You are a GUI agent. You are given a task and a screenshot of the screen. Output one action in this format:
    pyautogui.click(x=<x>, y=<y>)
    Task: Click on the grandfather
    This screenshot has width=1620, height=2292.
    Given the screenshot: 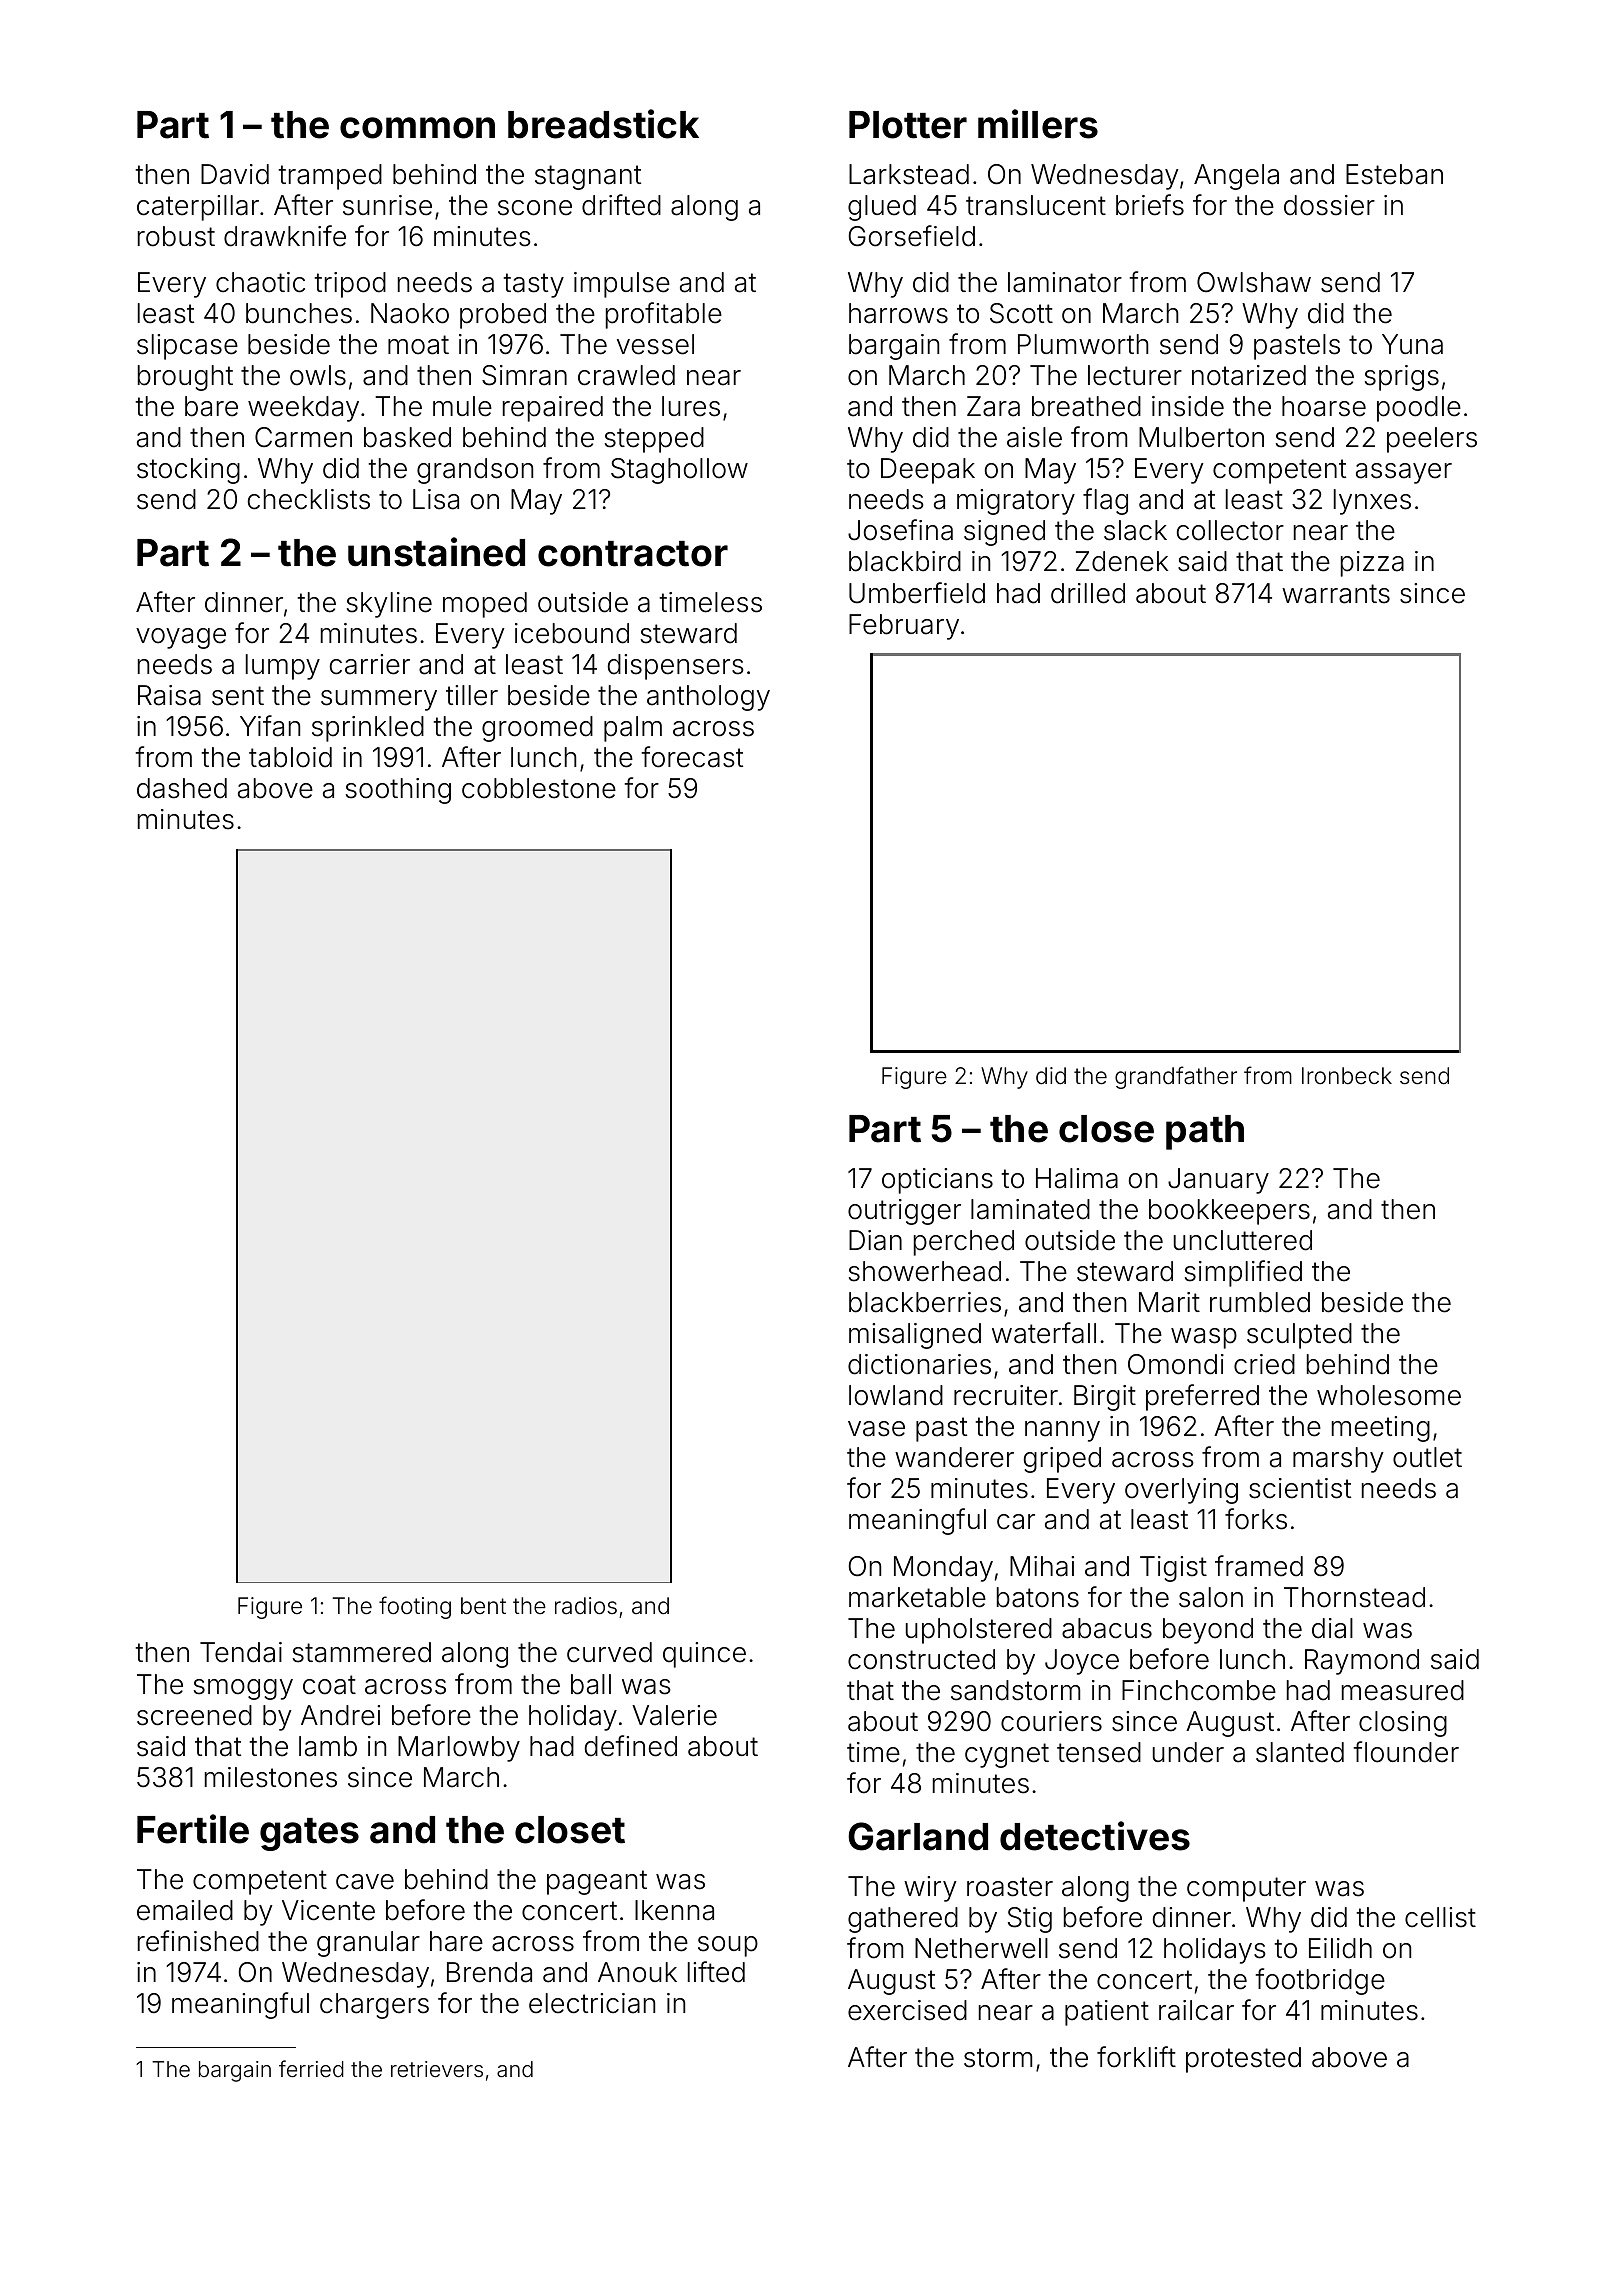 What is the action you would take?
    pyautogui.click(x=1176, y=1077)
